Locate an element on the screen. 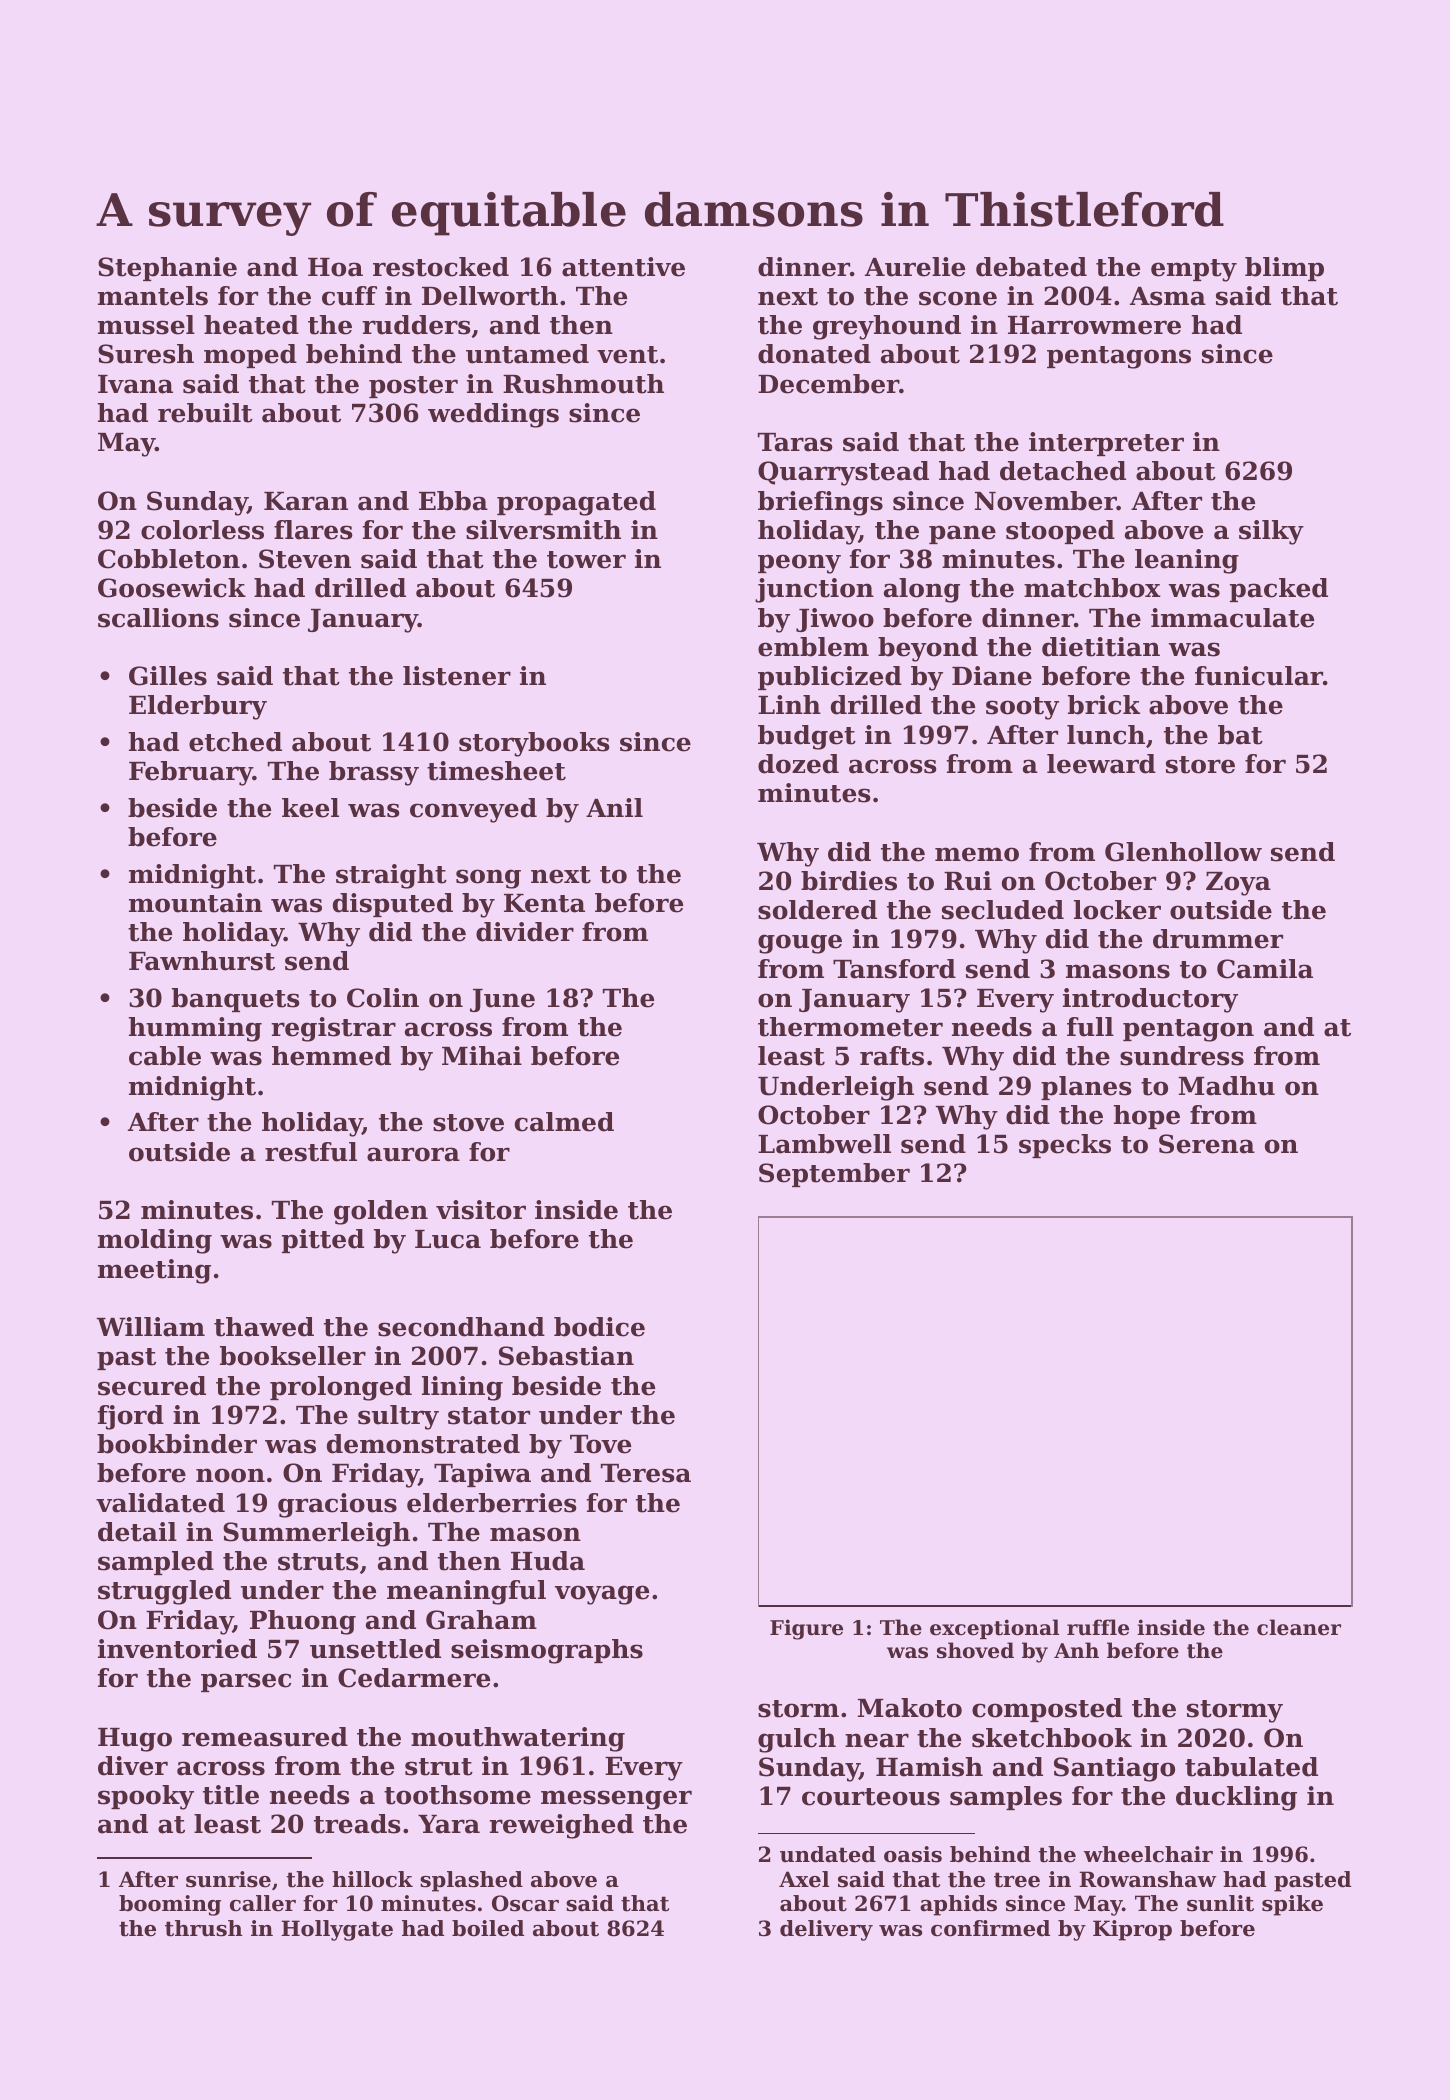 The width and height of the screenshot is (1450, 2100). keel is located at coordinates (310, 808).
